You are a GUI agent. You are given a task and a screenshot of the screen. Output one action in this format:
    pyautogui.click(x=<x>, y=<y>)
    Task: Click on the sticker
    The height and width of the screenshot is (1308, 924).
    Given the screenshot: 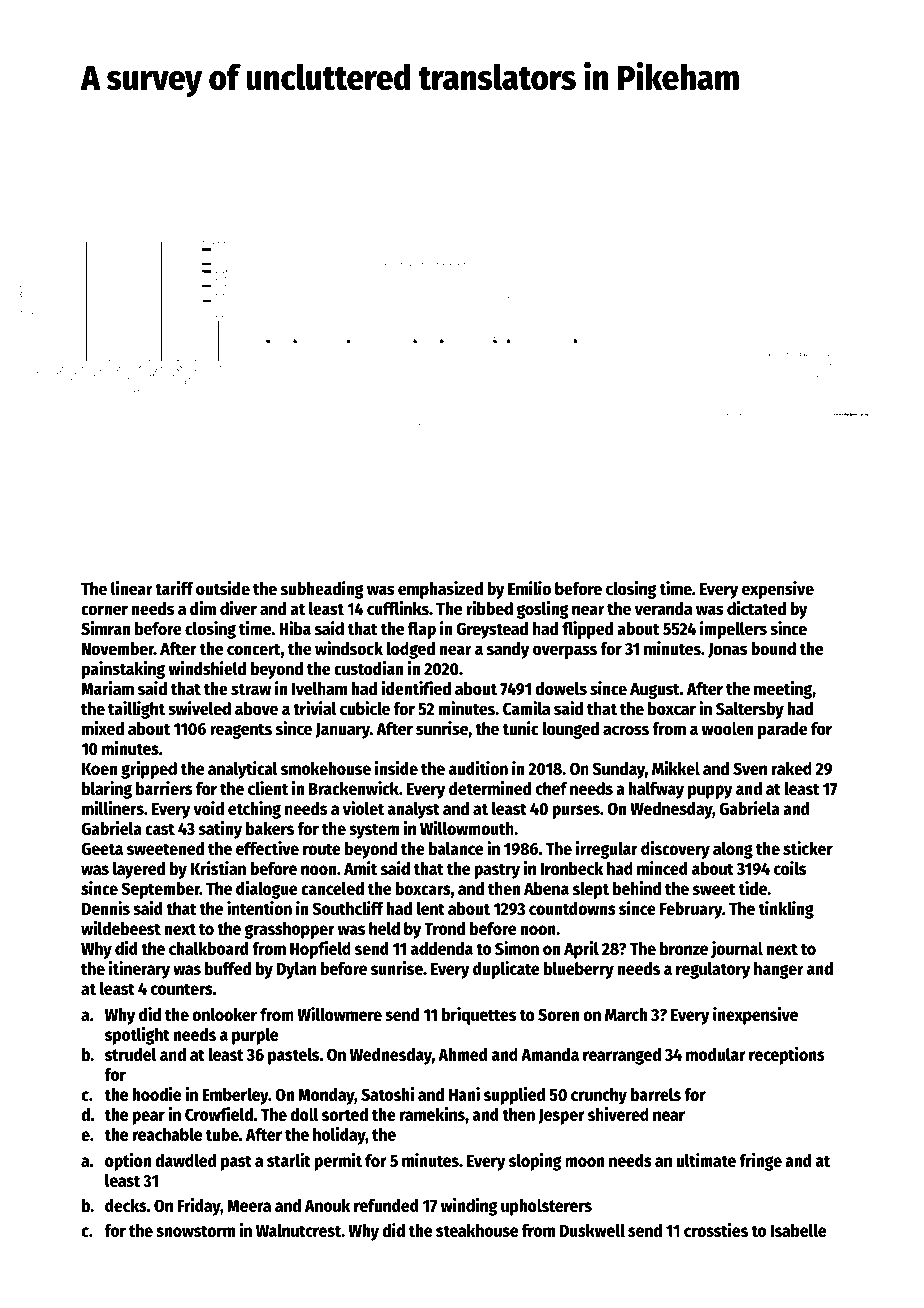 What is the action you would take?
    pyautogui.click(x=808, y=848)
